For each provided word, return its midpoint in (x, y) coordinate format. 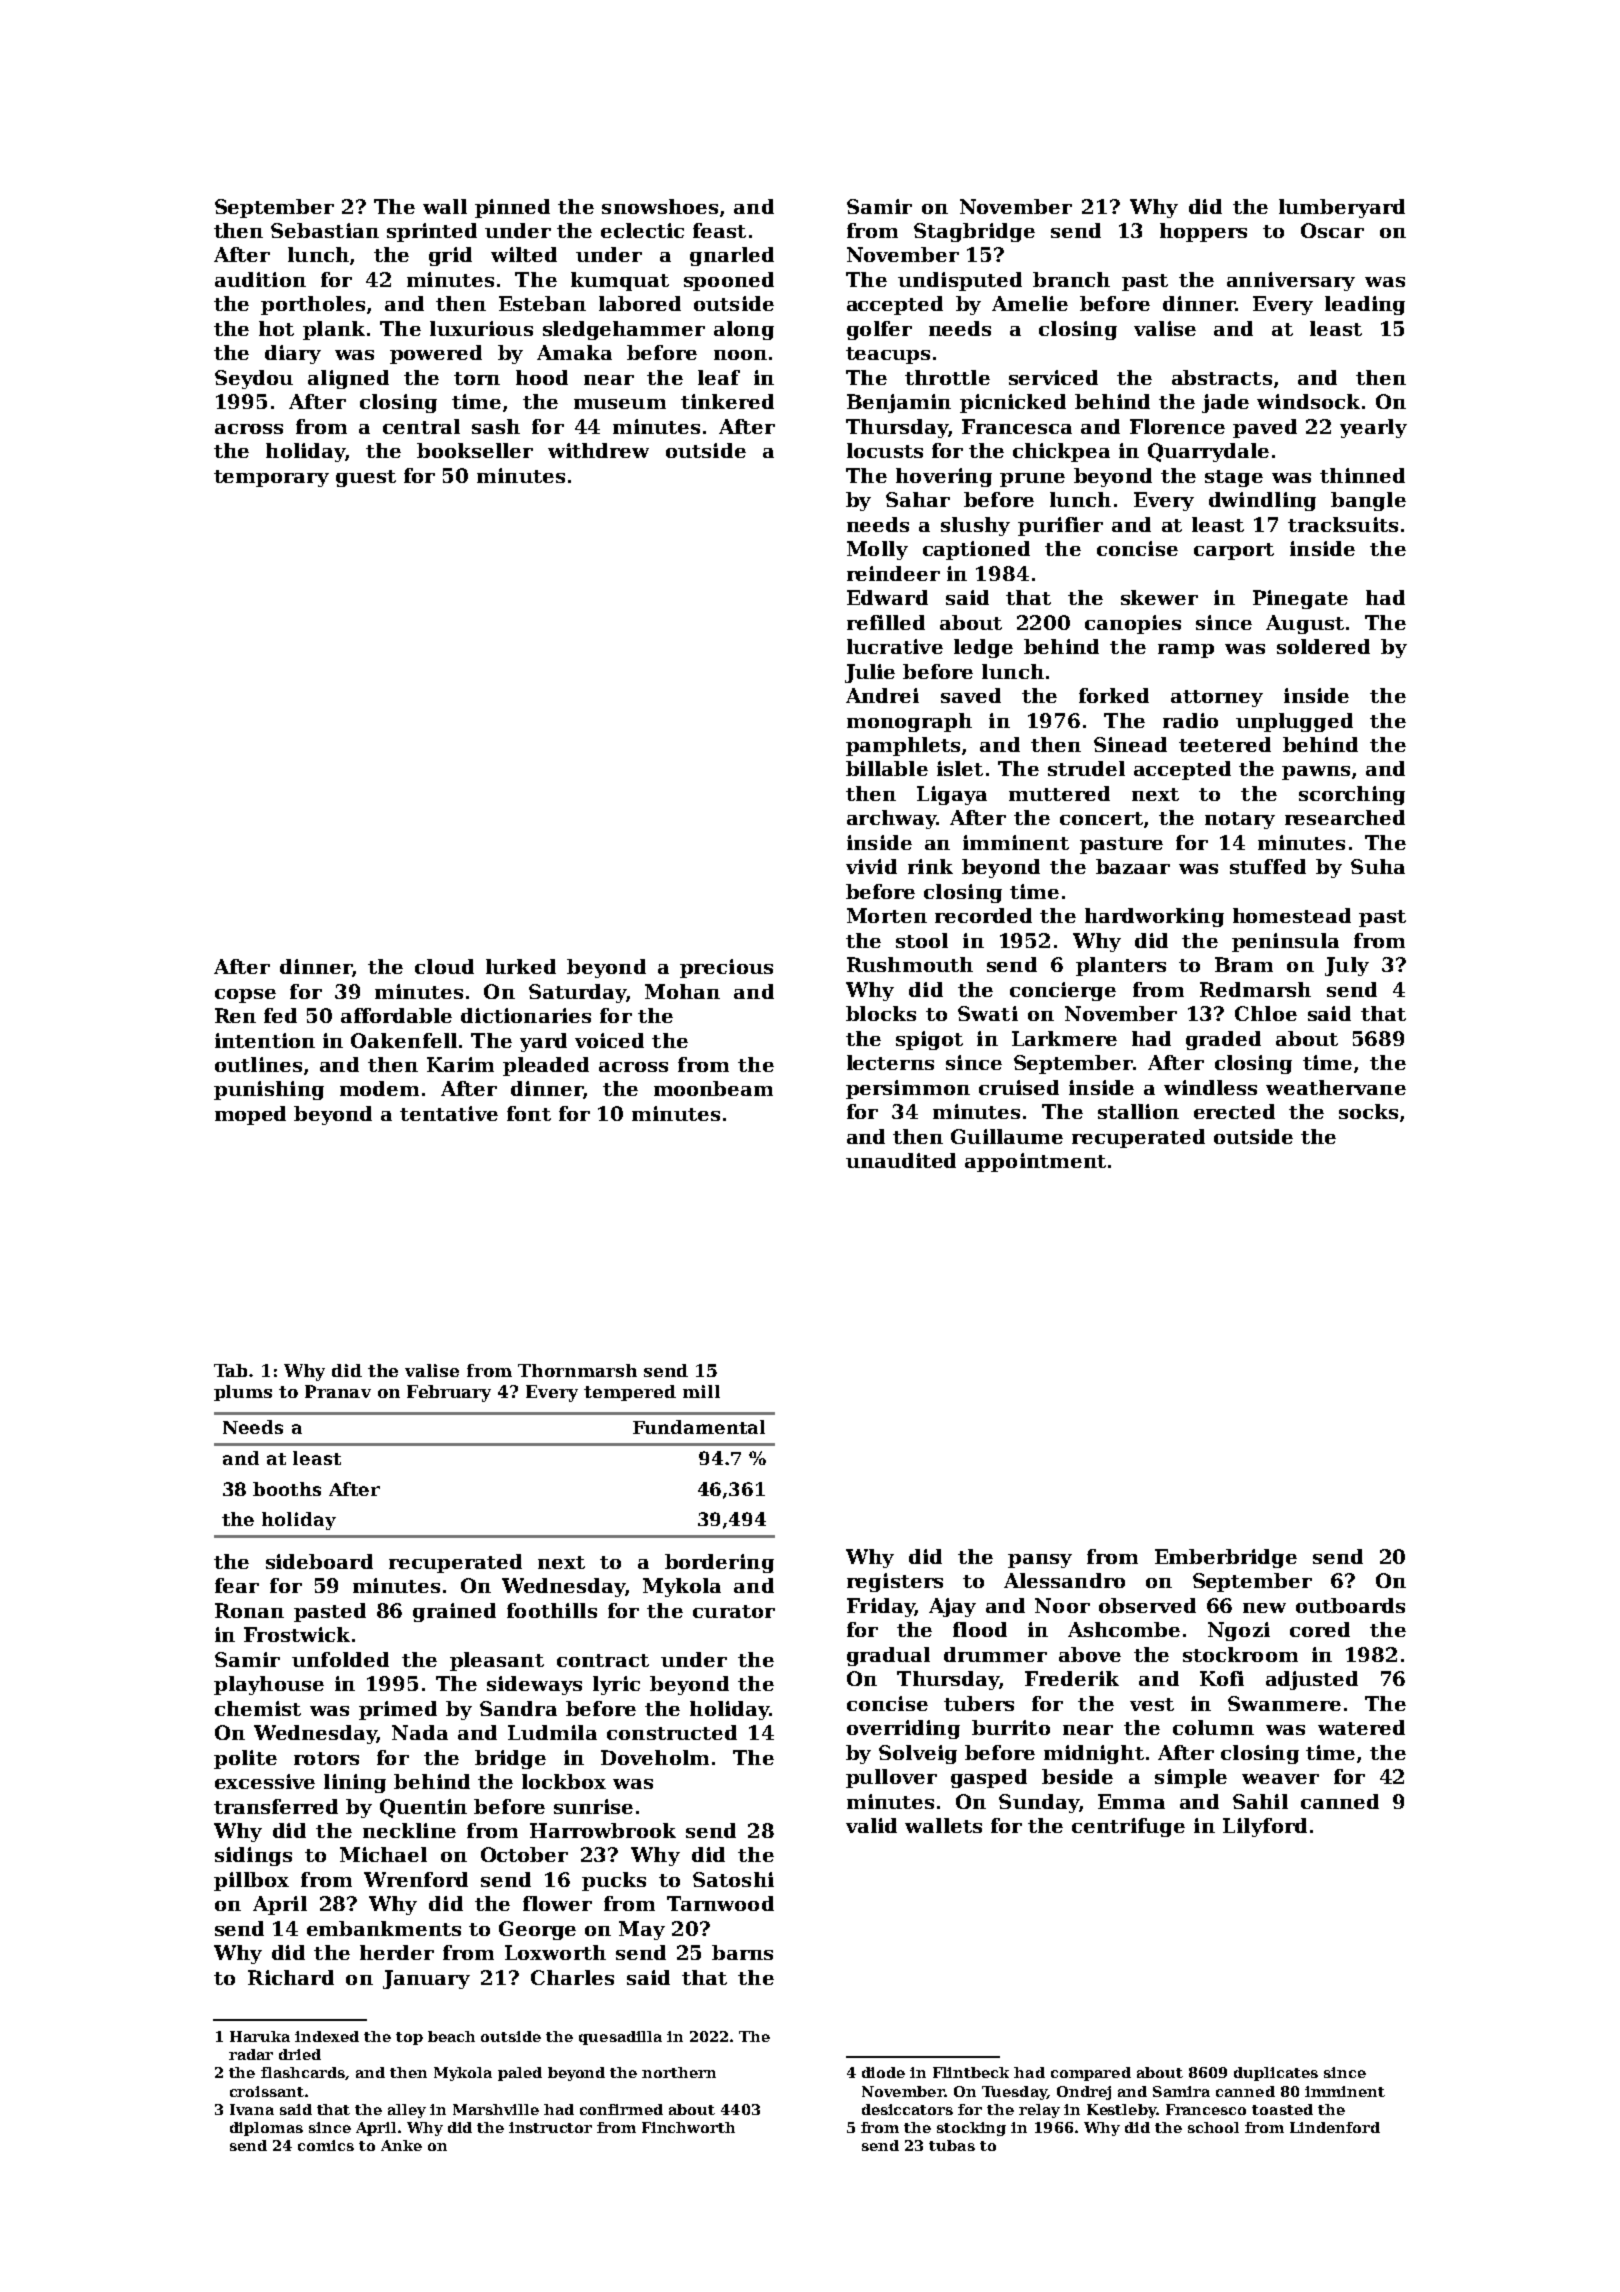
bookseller (475, 450)
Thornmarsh (577, 1370)
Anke (401, 2145)
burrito (1011, 1727)
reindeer (893, 573)
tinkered (727, 401)
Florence (1177, 426)
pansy (1040, 1561)
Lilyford (1265, 1827)
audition (260, 279)
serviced (1053, 377)
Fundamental (699, 1427)
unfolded (340, 1659)
